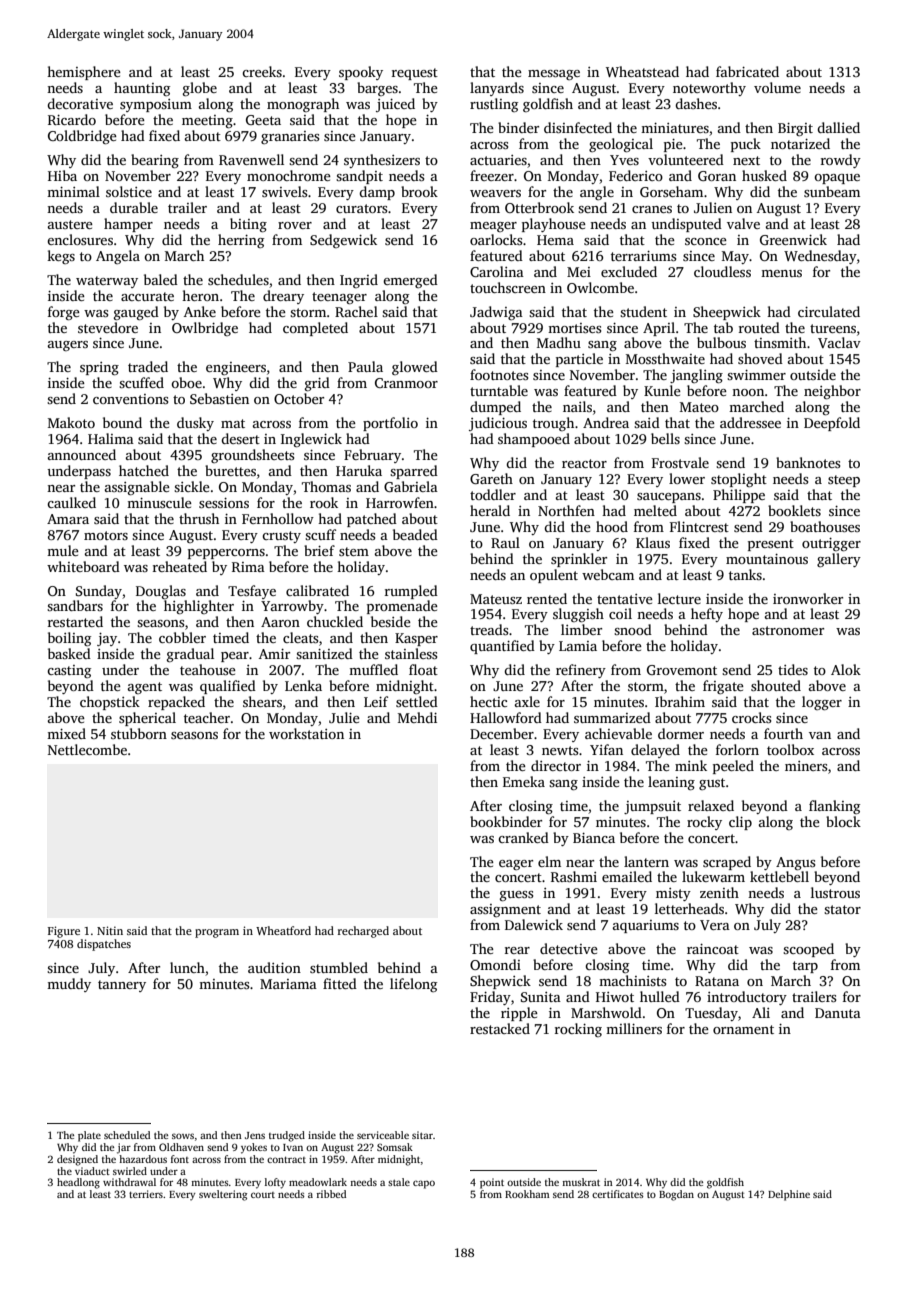 The height and width of the page is (1316, 908). I want to click on sweltering, so click(223, 1195).
